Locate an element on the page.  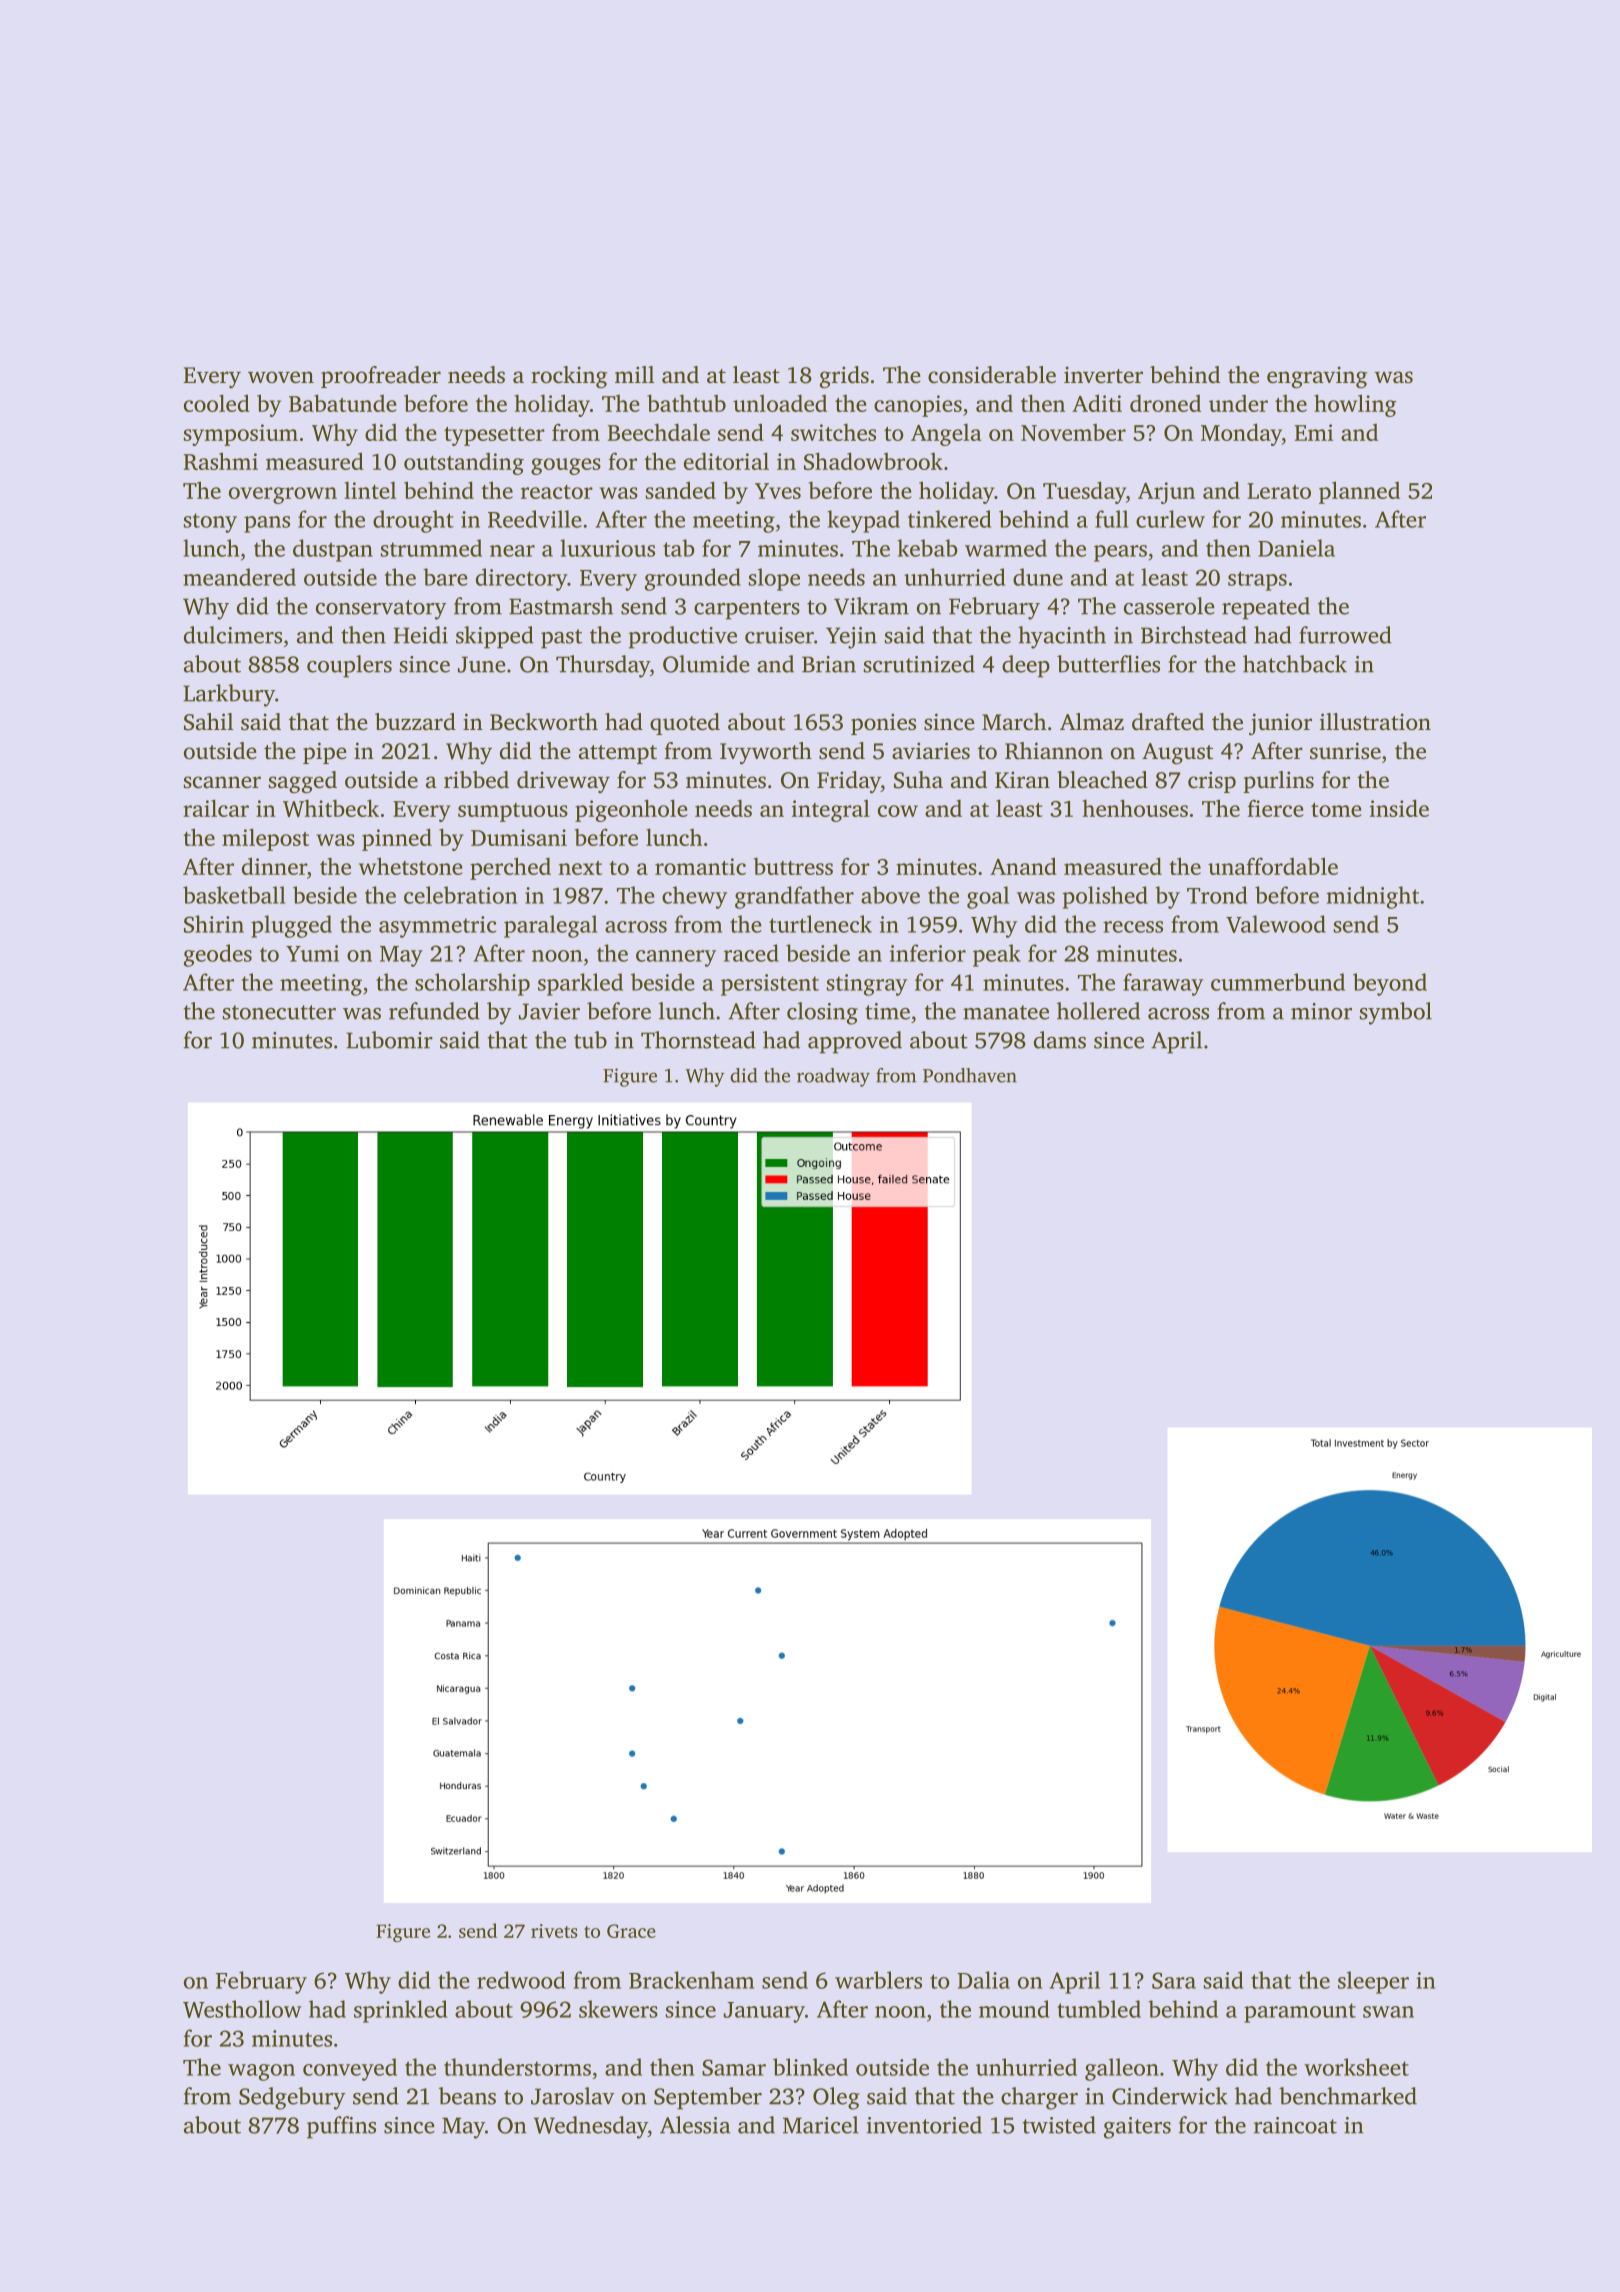
Grace is located at coordinates (631, 1931).
